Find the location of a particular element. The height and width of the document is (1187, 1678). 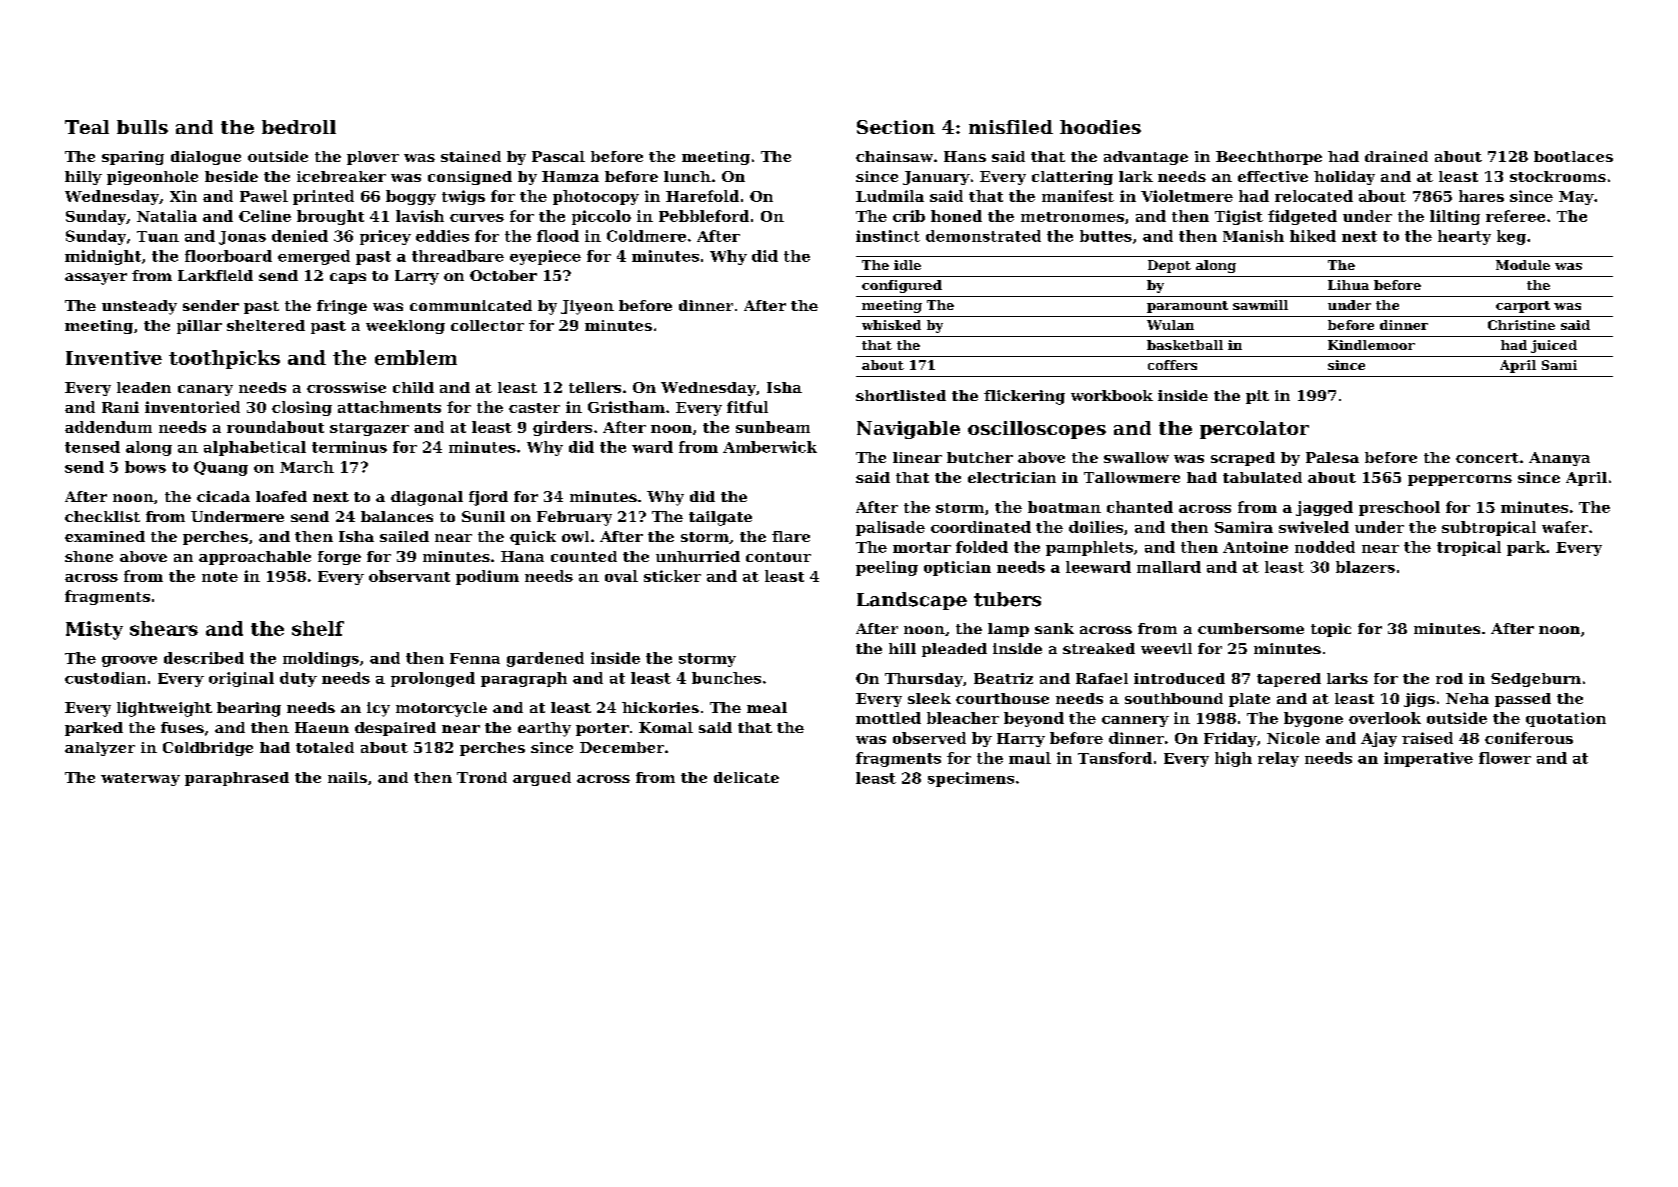

loafed is located at coordinates (281, 496).
